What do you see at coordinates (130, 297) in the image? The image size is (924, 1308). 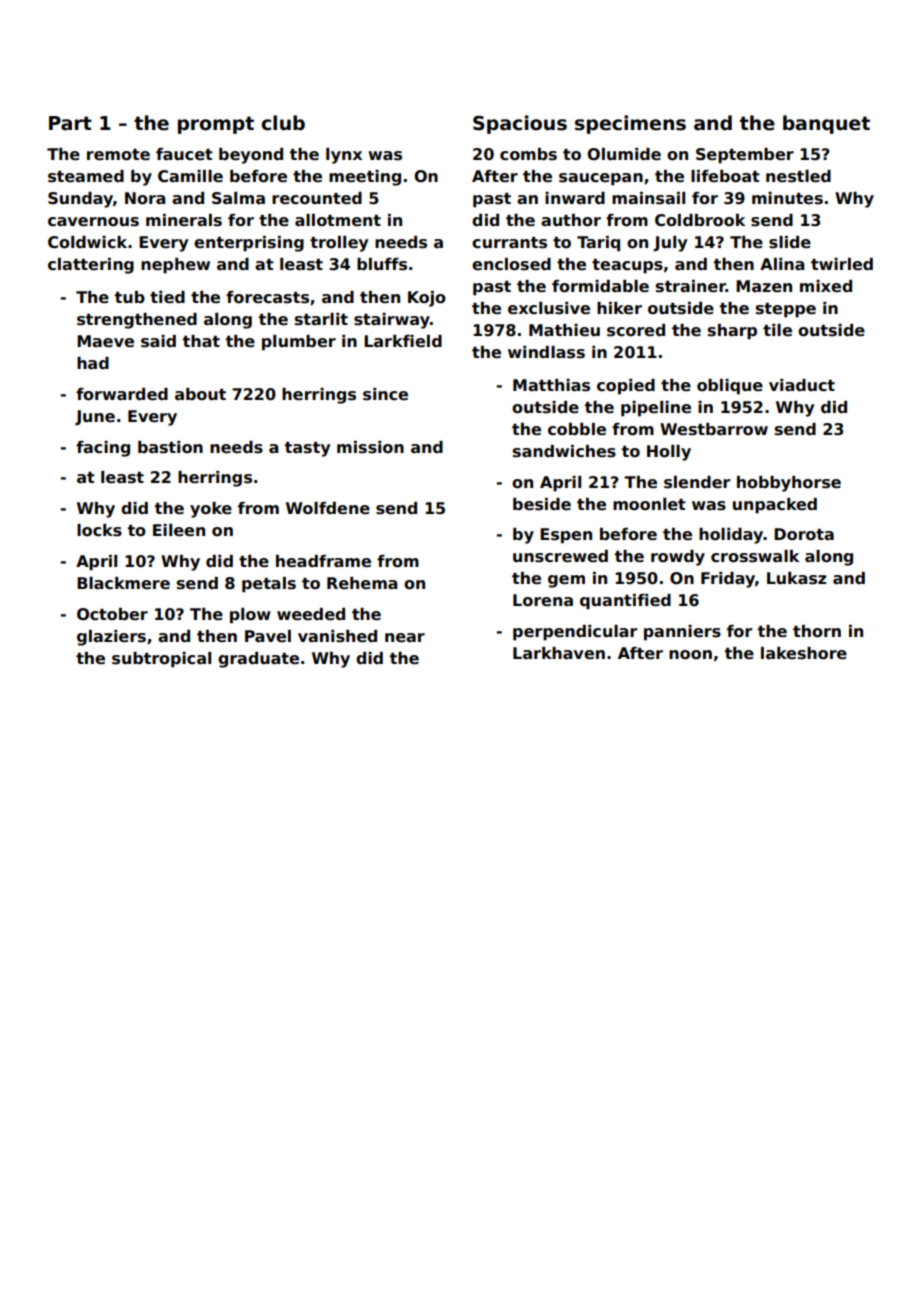 I see `tub` at bounding box center [130, 297].
